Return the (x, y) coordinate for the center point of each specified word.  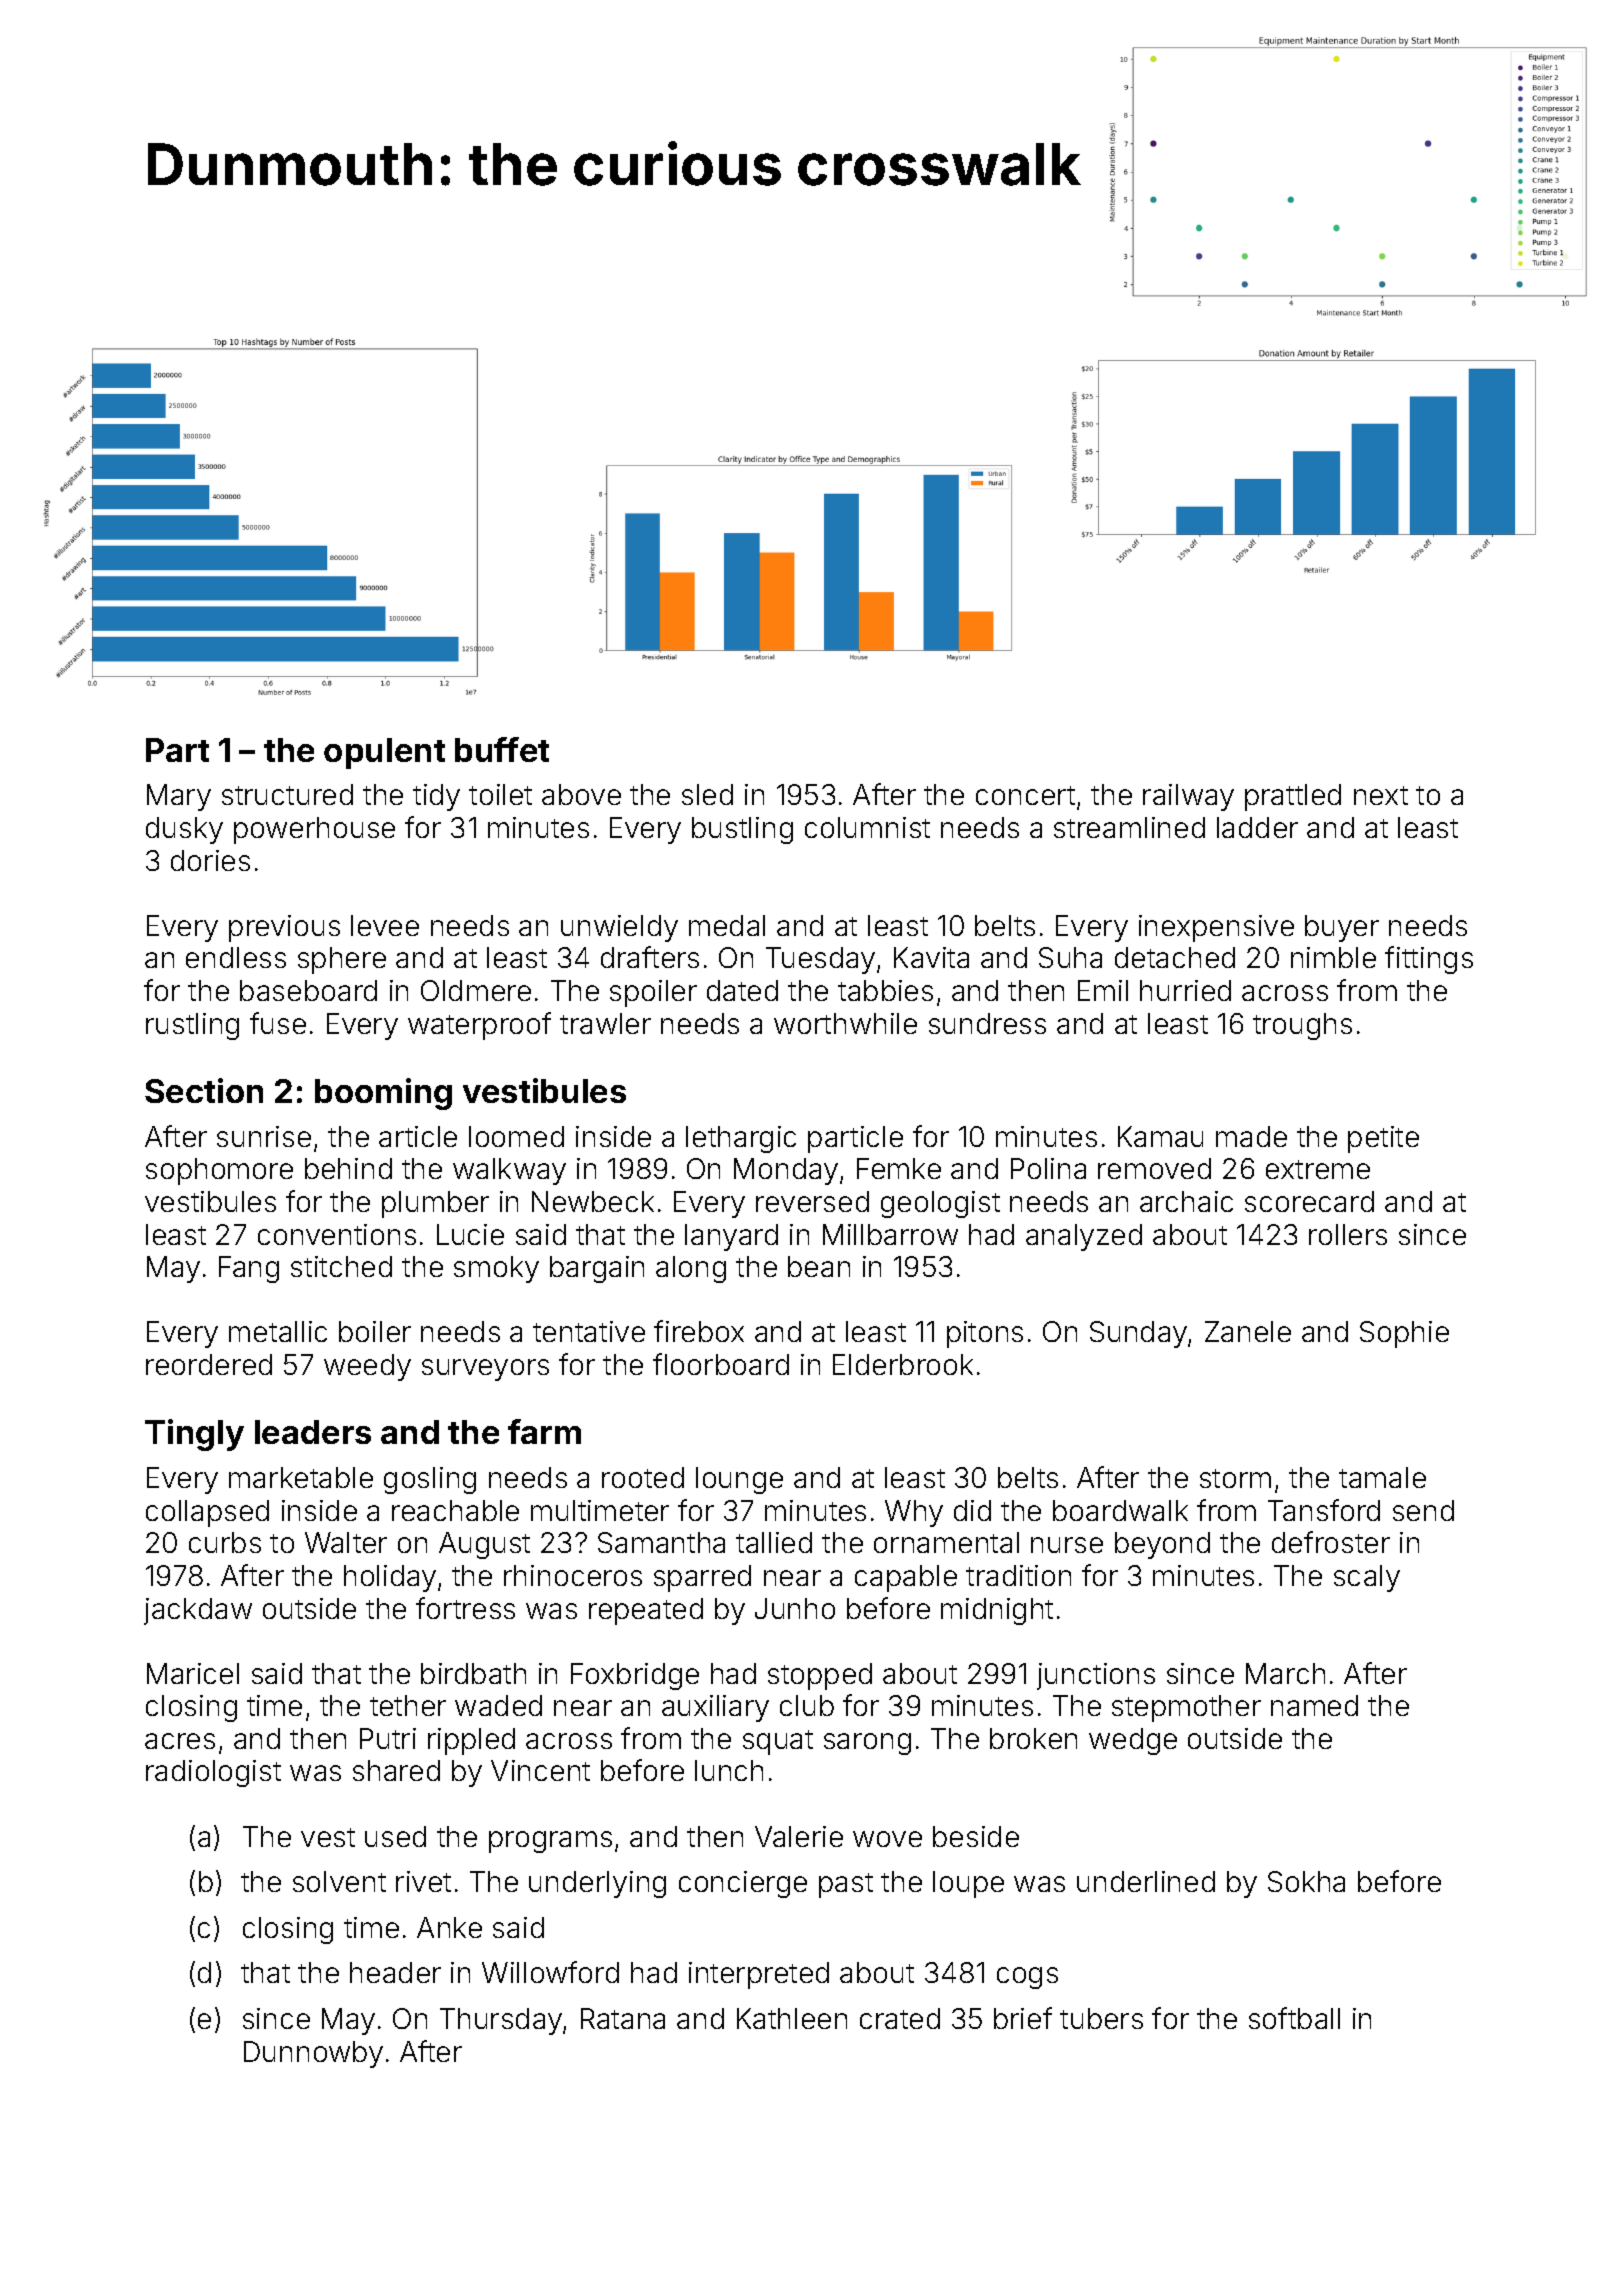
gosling (430, 1480)
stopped (820, 1676)
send (1423, 1510)
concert (1025, 795)
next (1381, 795)
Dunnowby (313, 2054)
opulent (384, 753)
